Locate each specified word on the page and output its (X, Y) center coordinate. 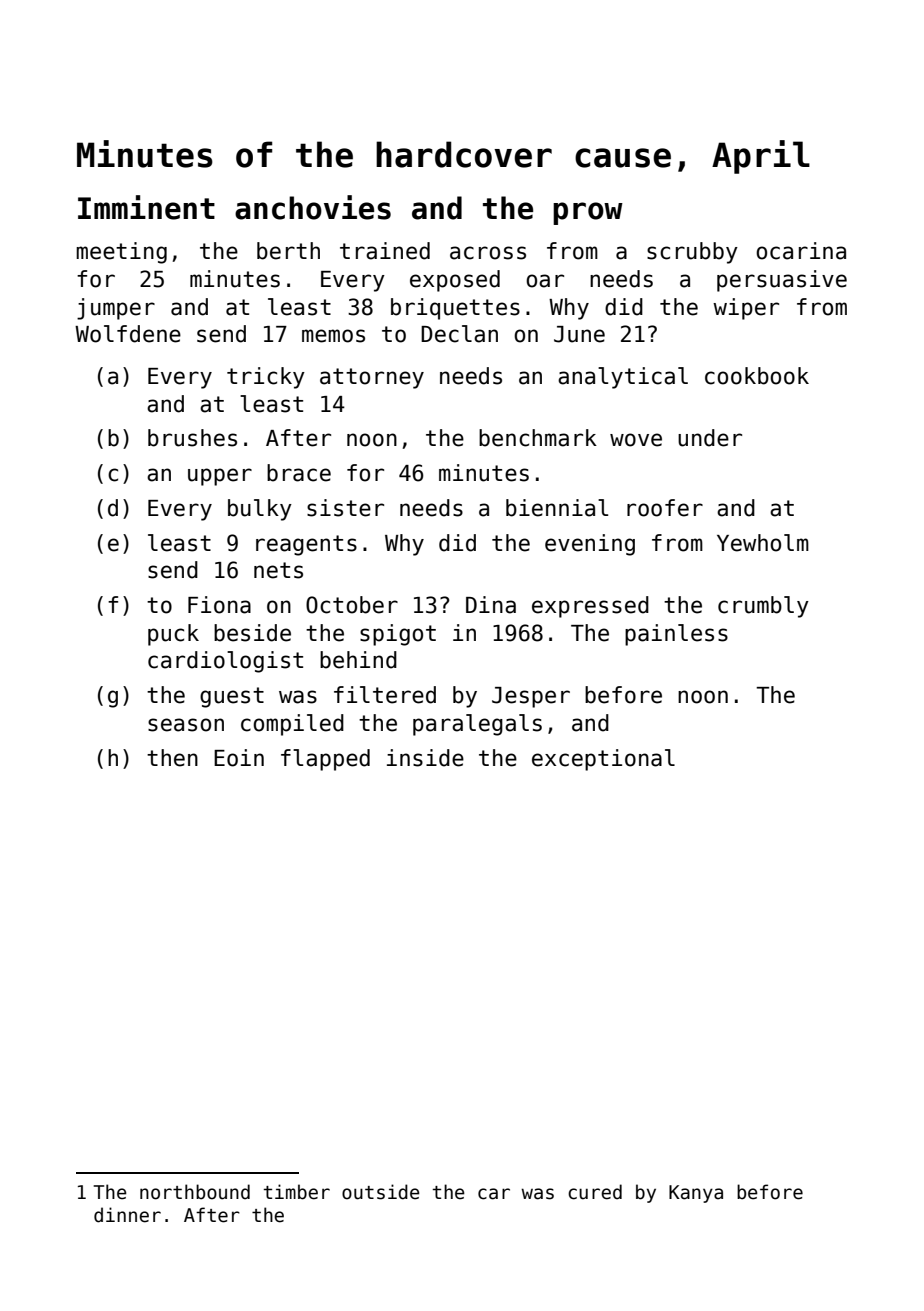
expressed (590, 607)
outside (381, 1192)
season (186, 725)
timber (297, 1192)
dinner (127, 1215)
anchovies (313, 207)
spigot (398, 635)
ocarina (801, 251)
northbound (195, 1192)
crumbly (763, 607)
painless (676, 635)
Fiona (219, 605)
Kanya (696, 1194)
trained (385, 251)
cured (595, 1192)
